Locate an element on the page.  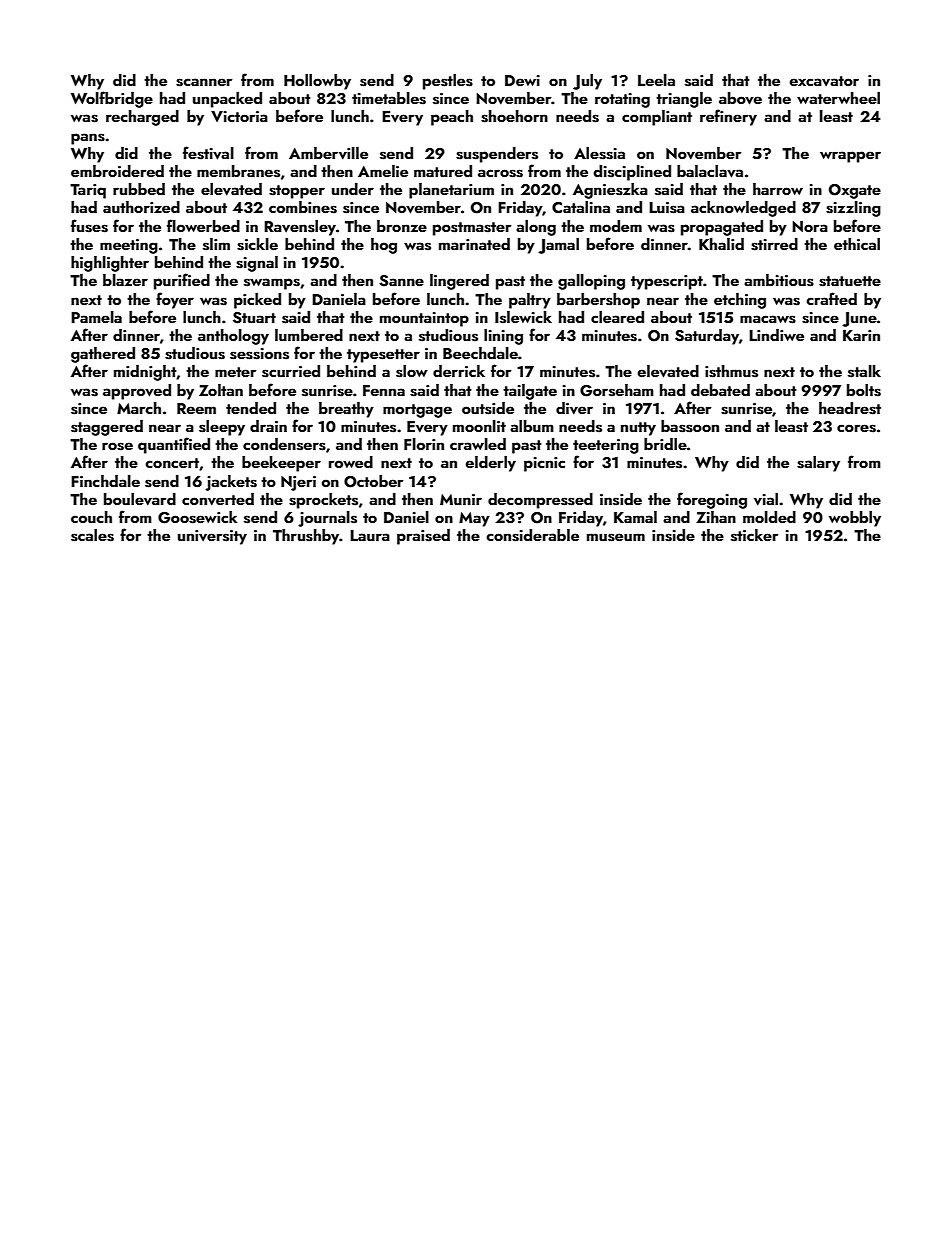
Karin is located at coordinates (861, 335).
